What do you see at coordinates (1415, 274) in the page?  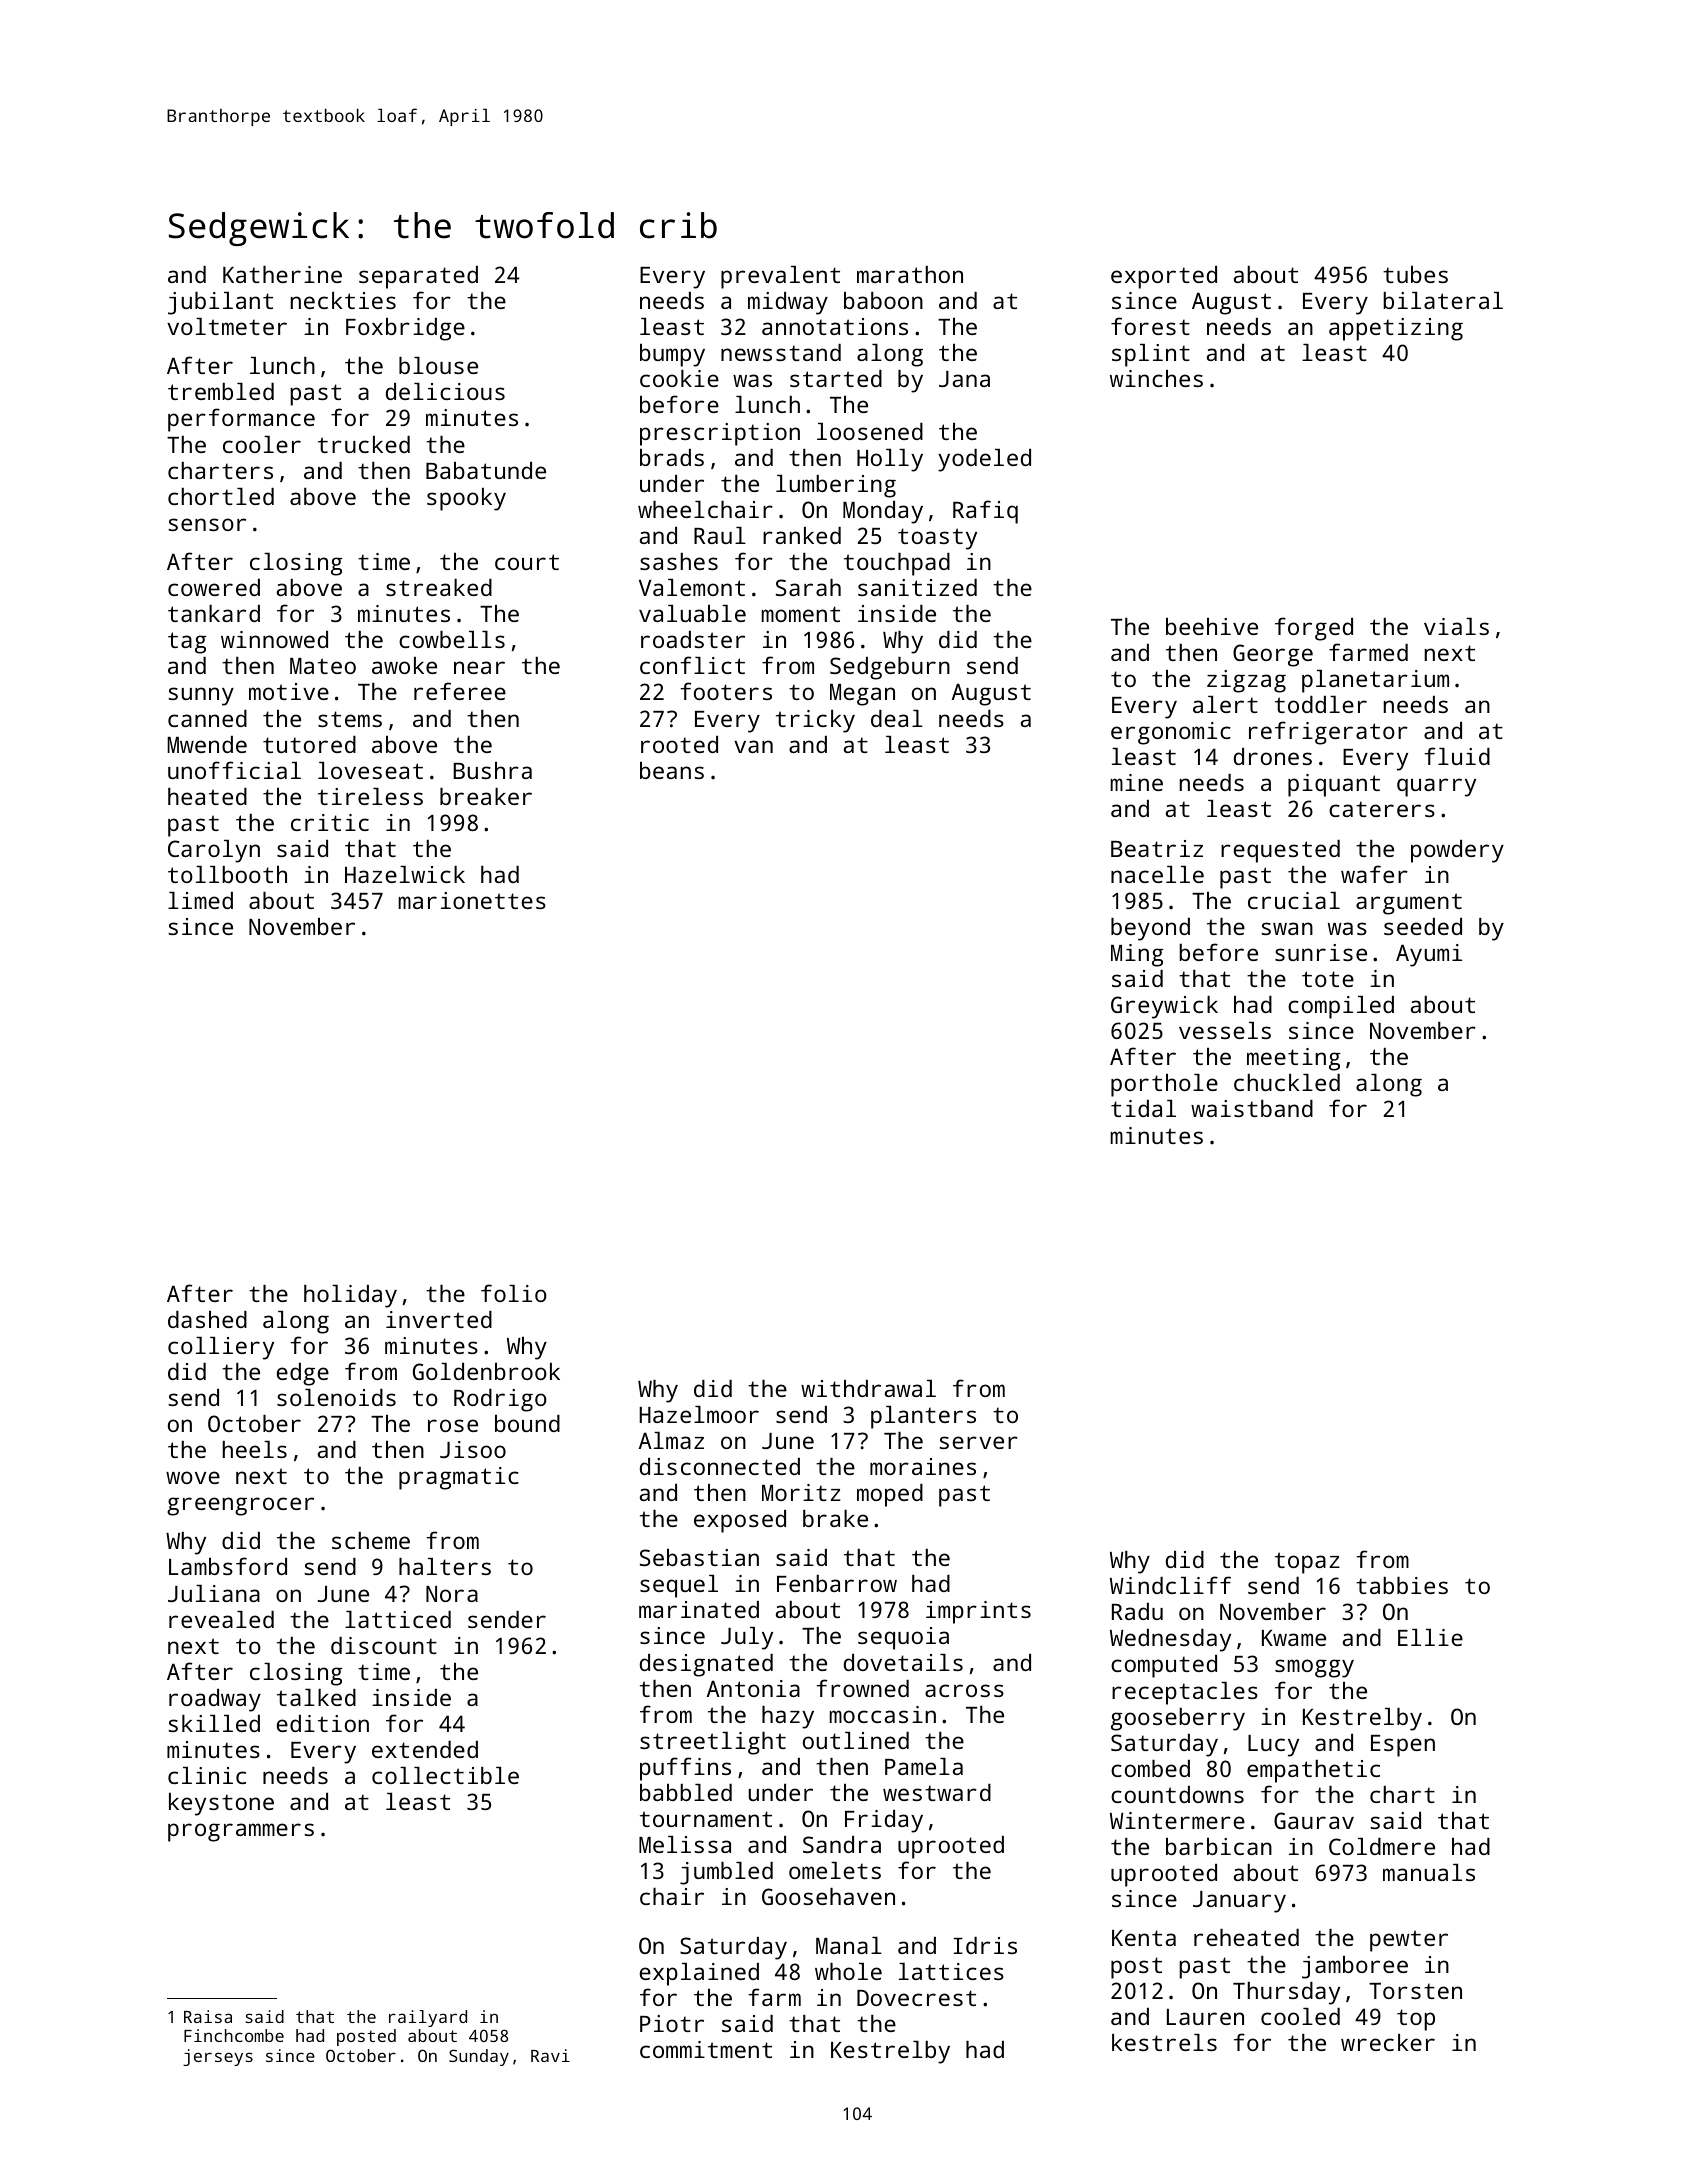 I see `tubes` at bounding box center [1415, 274].
